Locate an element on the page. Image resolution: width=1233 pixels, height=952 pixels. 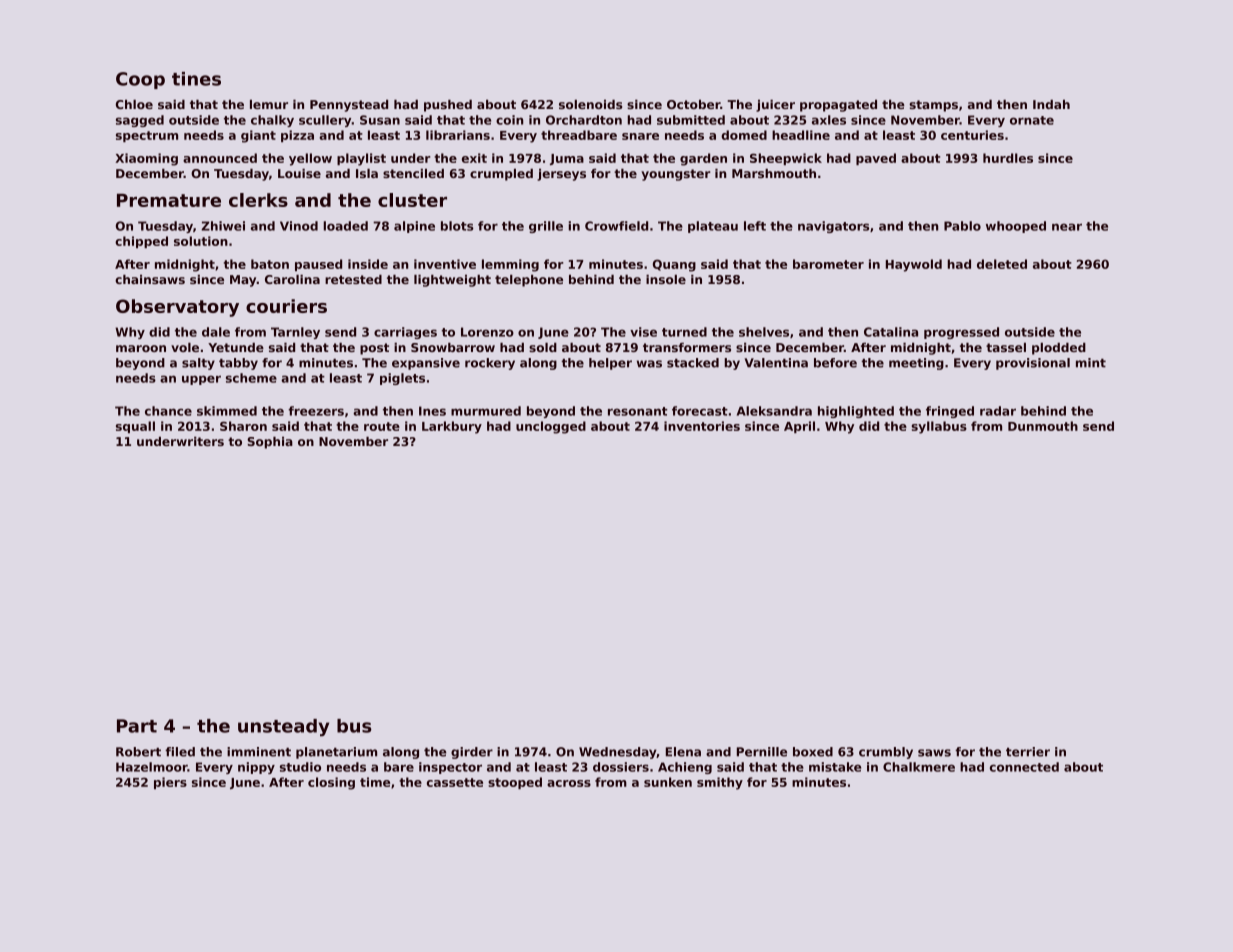
barometer is located at coordinates (828, 264).
